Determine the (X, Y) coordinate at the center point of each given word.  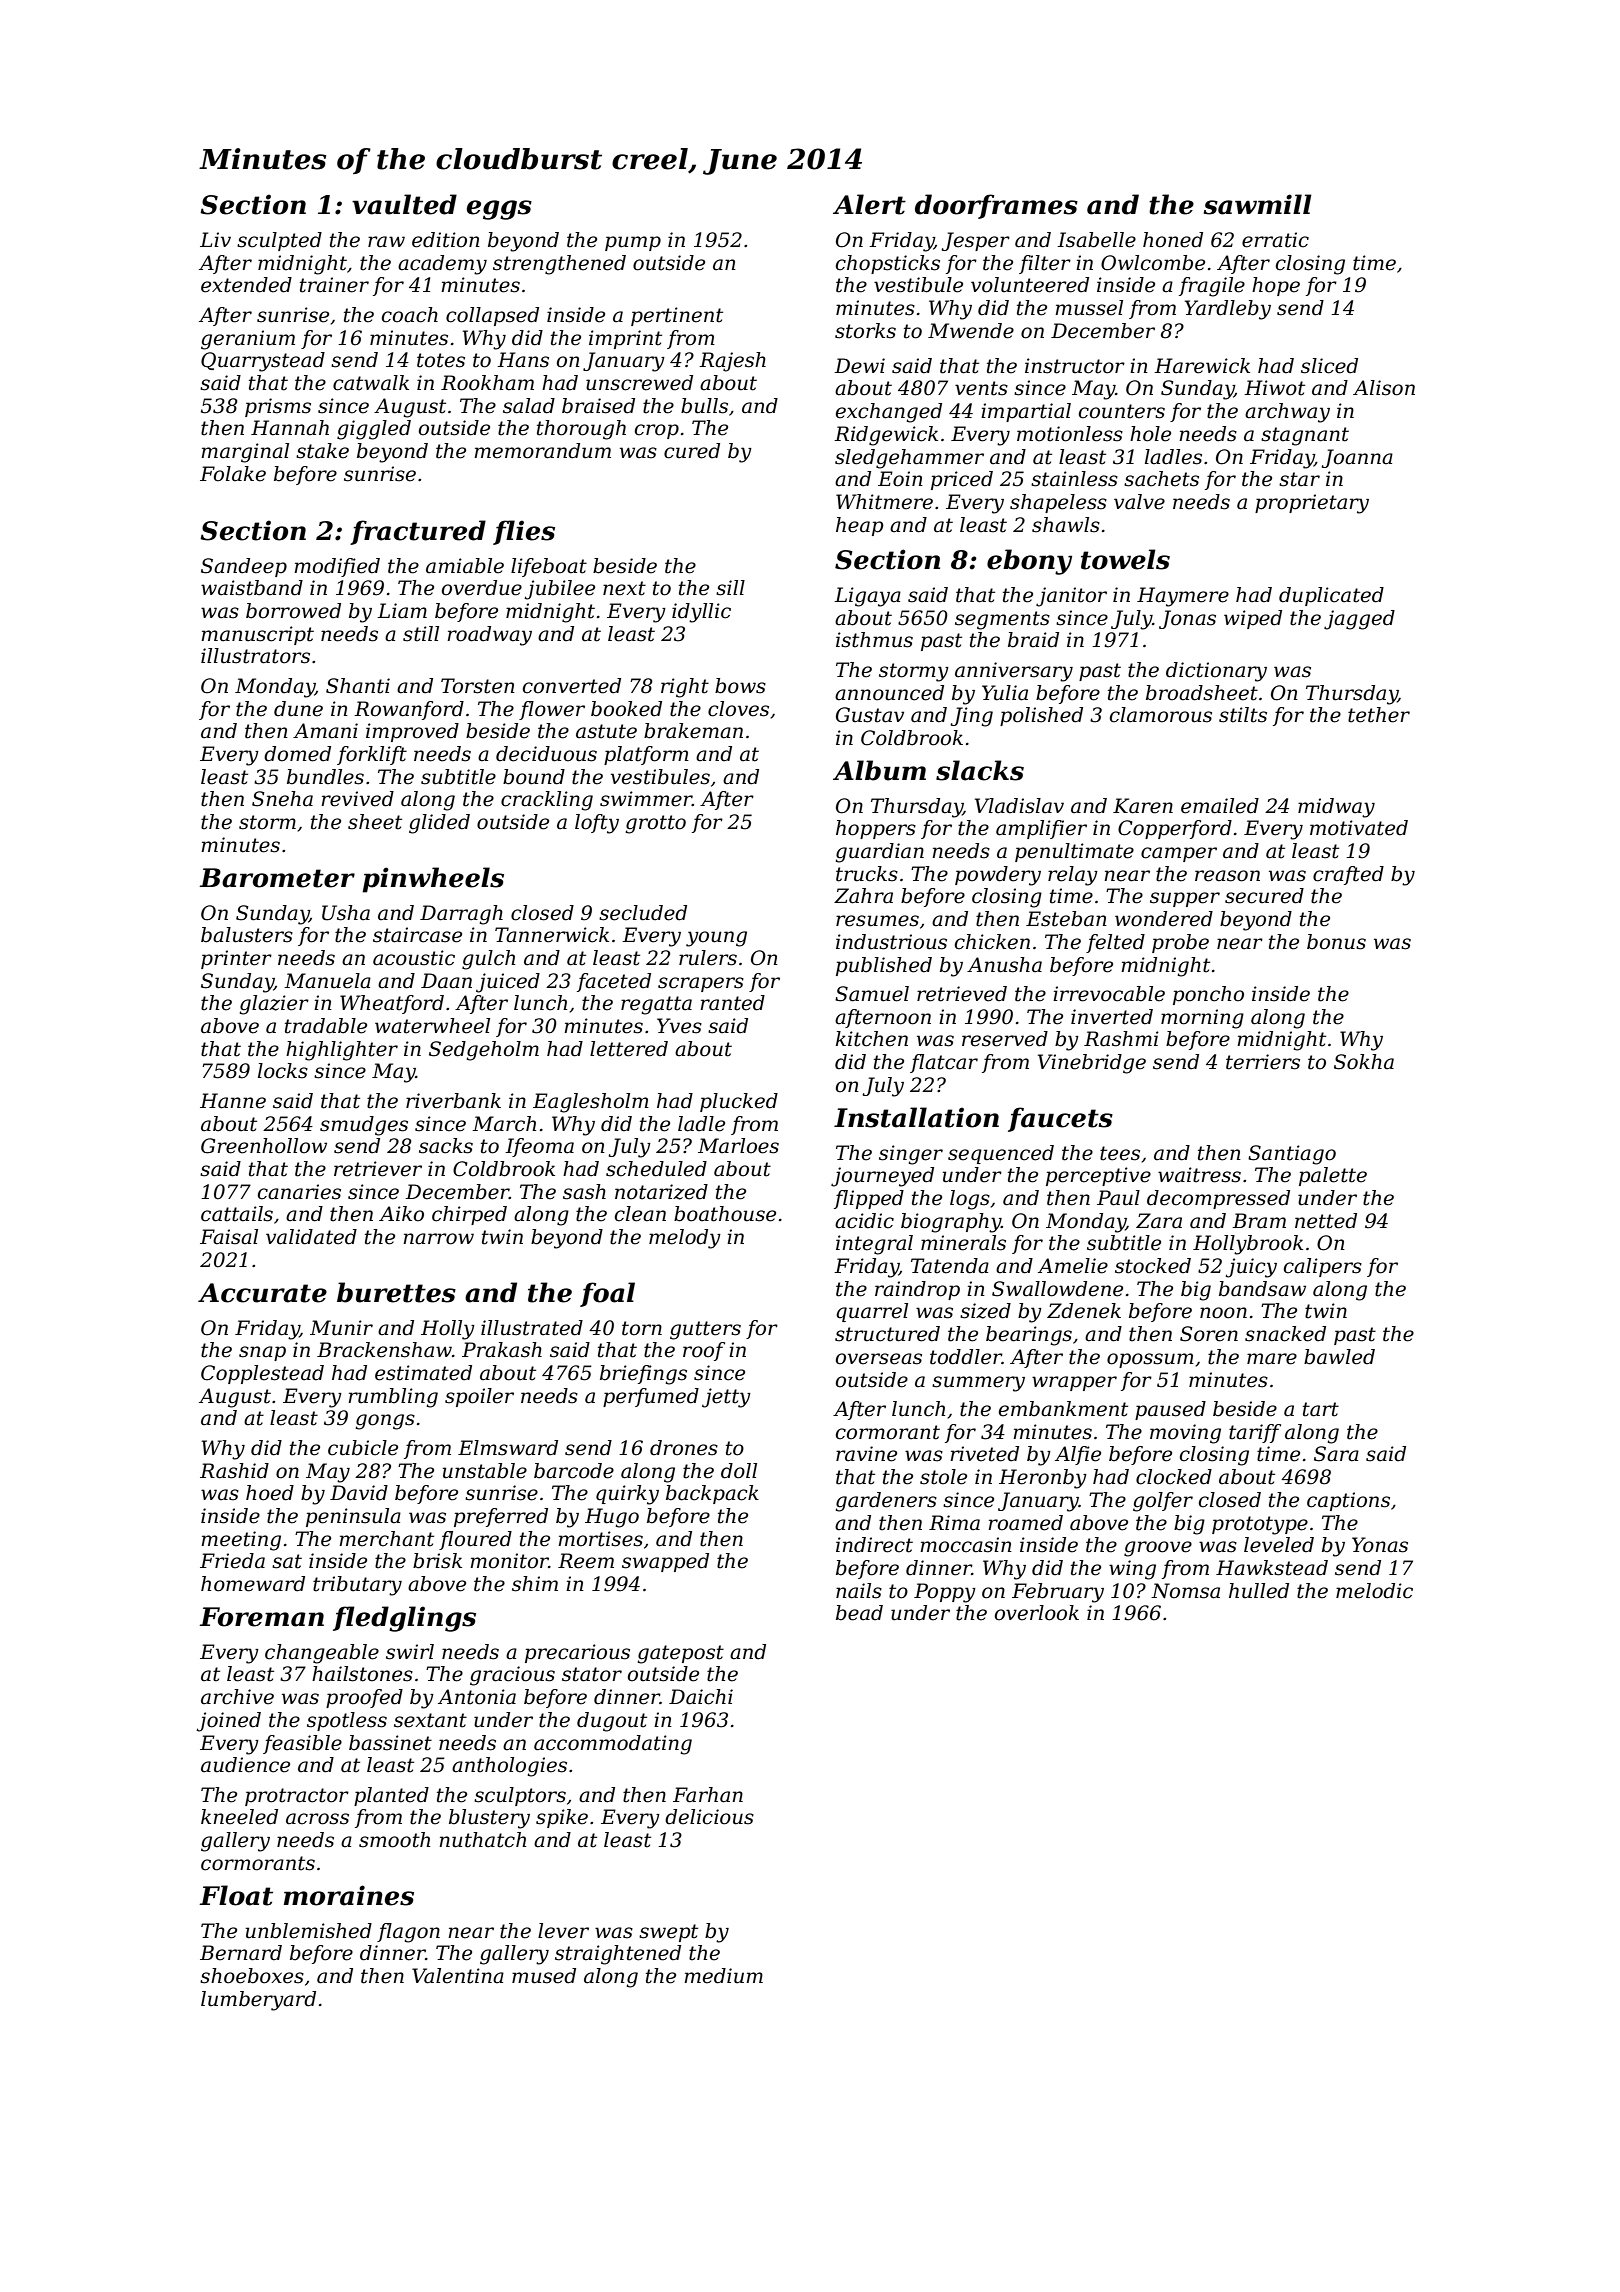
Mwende (971, 331)
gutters (705, 1330)
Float (236, 1895)
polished (1041, 716)
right (685, 688)
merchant (386, 1539)
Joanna (1357, 458)
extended (246, 285)
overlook (1037, 1613)
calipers (1323, 1267)
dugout (612, 1722)
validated (311, 1237)
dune (298, 709)
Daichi (701, 1697)
